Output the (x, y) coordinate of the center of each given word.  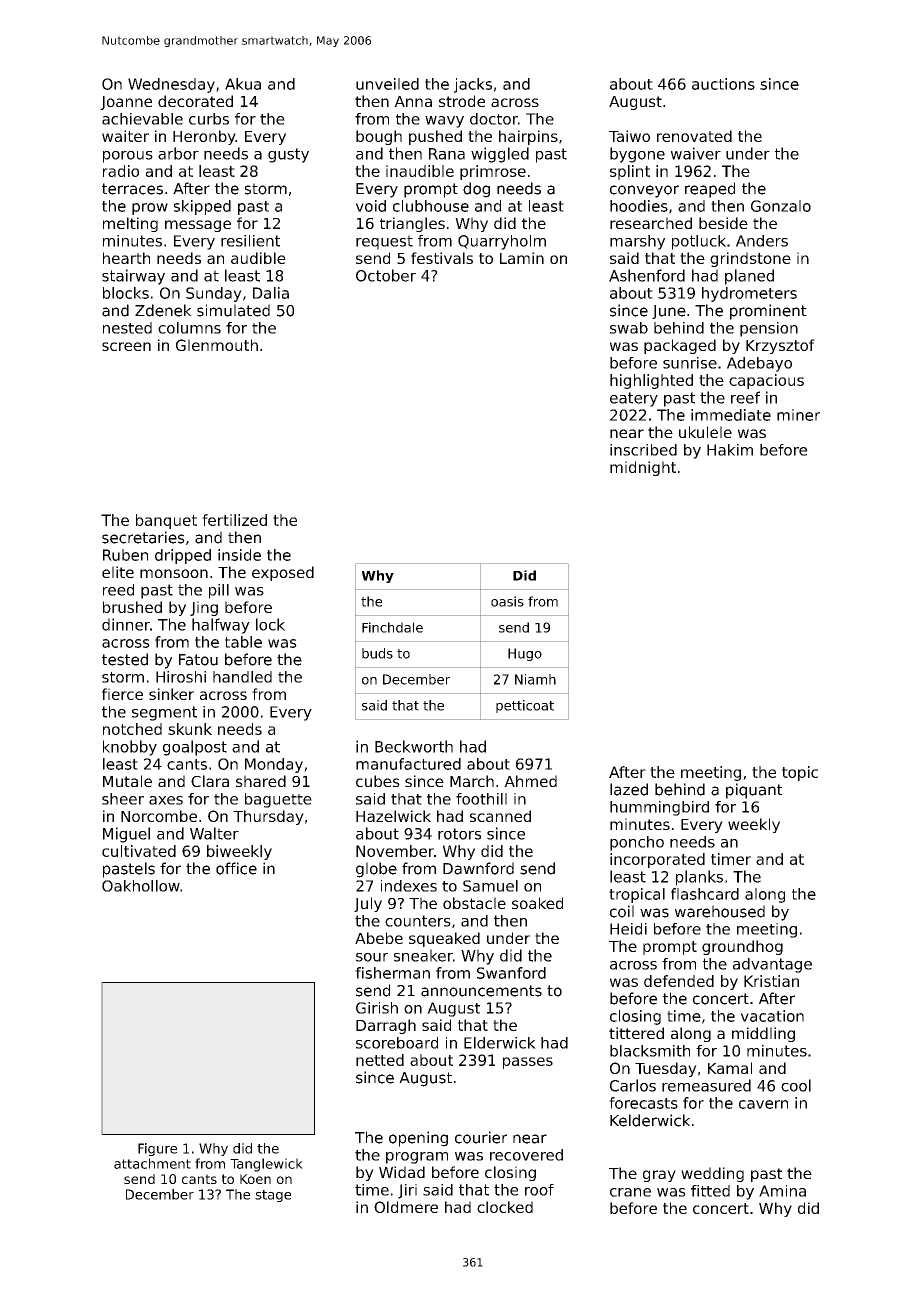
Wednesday (171, 85)
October (386, 275)
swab (629, 328)
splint (630, 172)
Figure (157, 1149)
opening (418, 1139)
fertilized (234, 520)
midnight (643, 468)
